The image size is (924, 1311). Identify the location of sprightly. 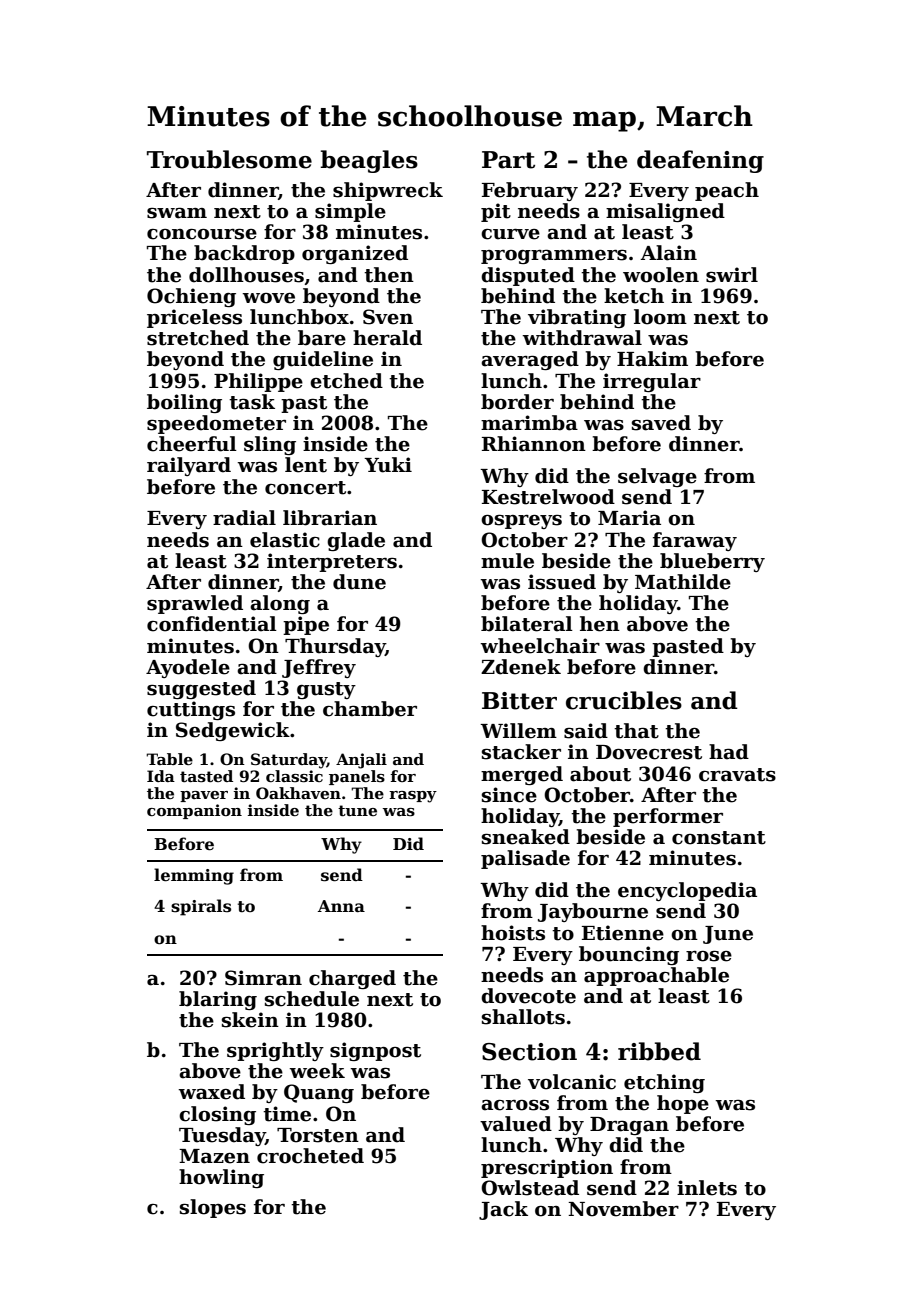
(275, 1051).
